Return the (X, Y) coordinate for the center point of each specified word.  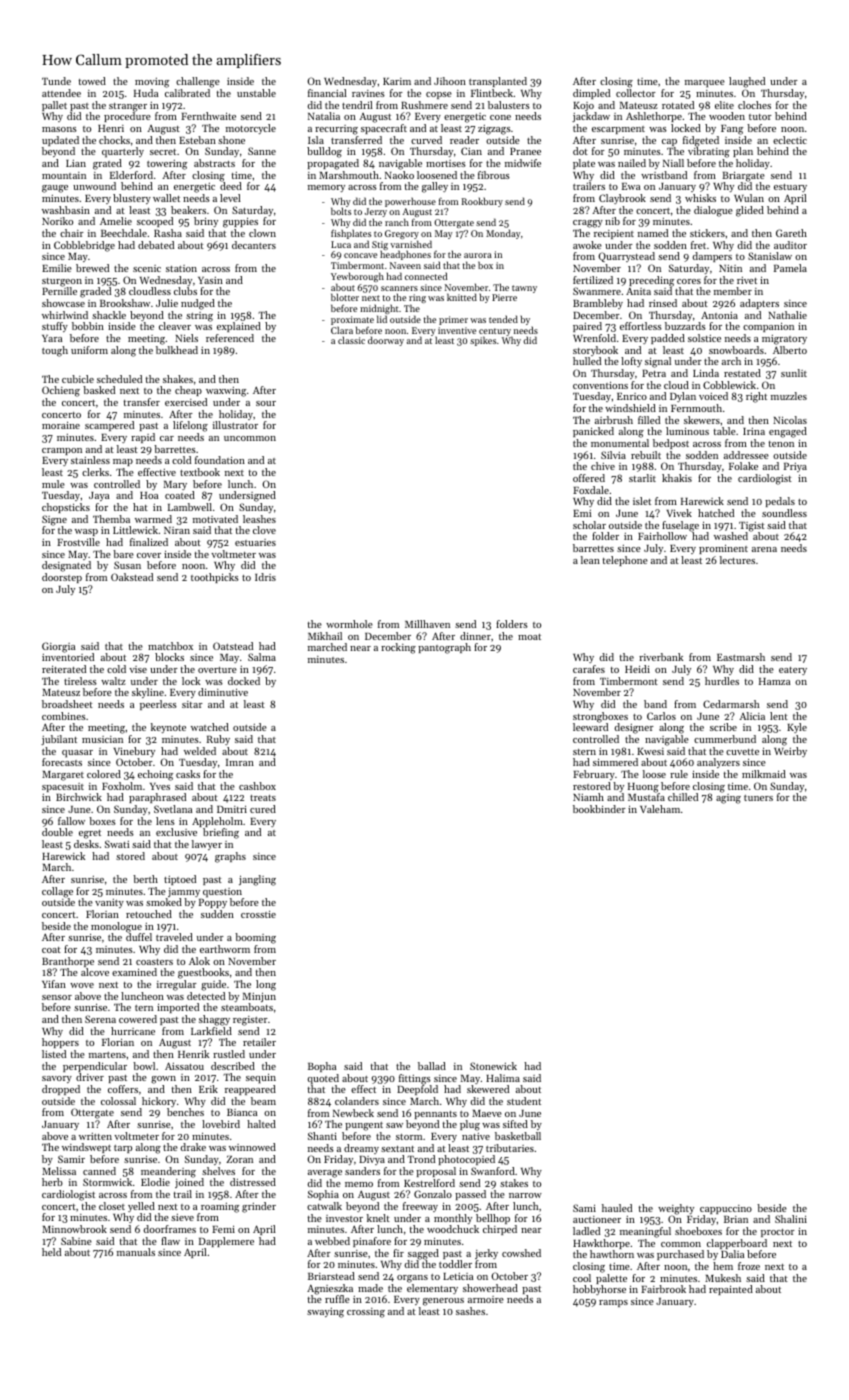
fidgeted (701, 141)
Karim (397, 81)
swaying (325, 1313)
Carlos (661, 716)
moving (152, 83)
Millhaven (427, 624)
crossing (366, 1313)
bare (123, 554)
